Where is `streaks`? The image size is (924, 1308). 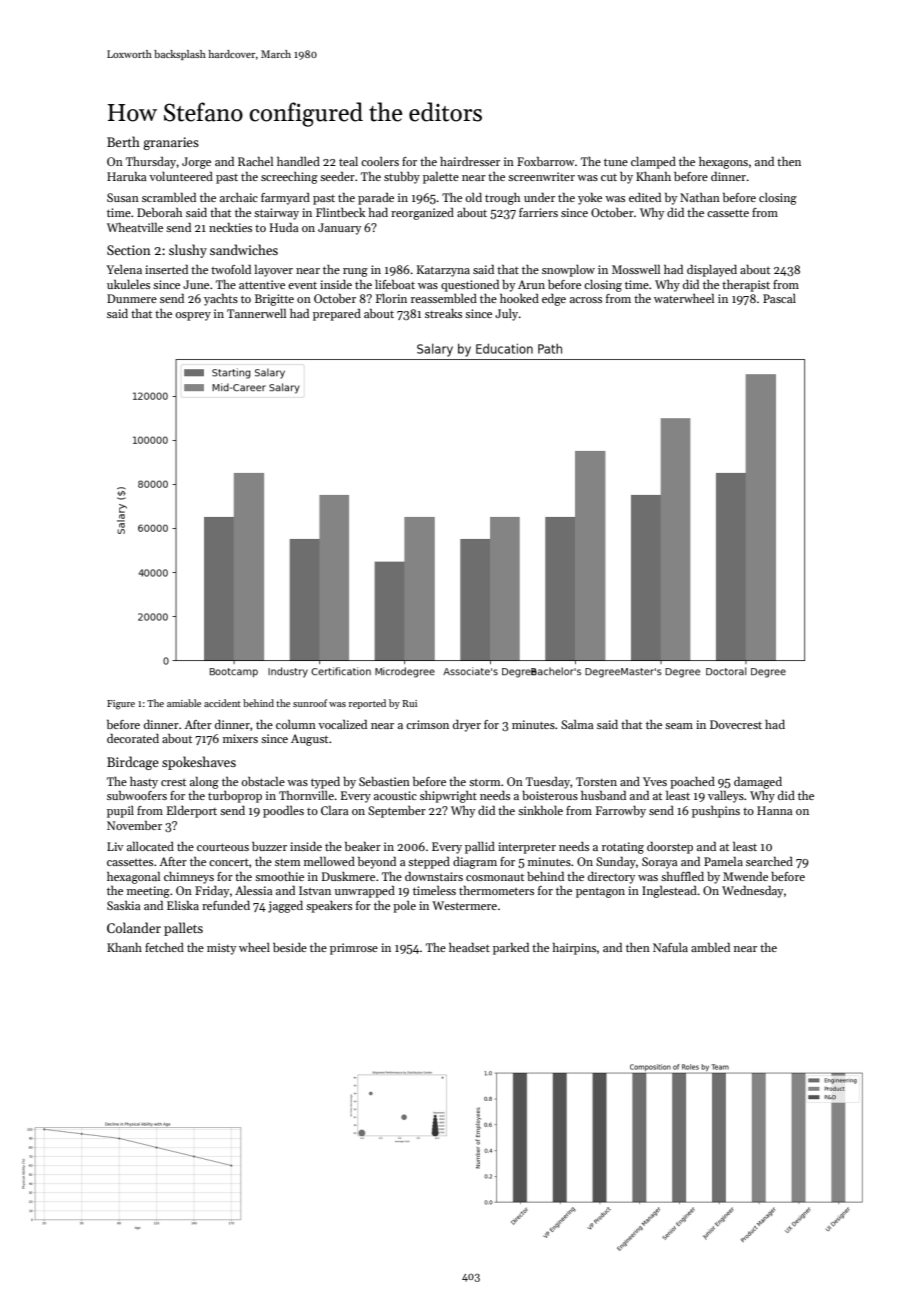
streaks is located at coordinates (443, 313).
